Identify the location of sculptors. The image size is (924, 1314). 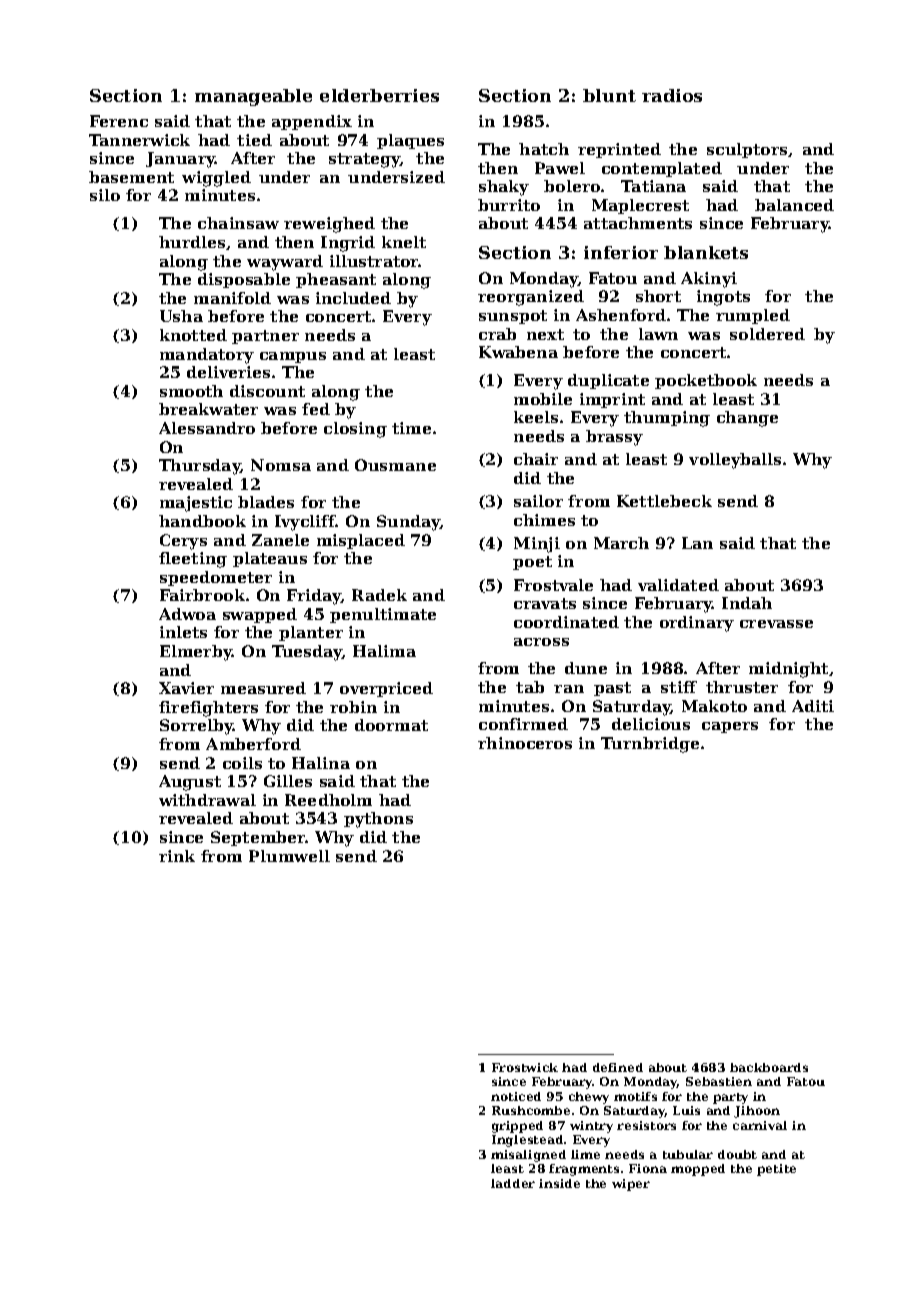
(747, 150).
